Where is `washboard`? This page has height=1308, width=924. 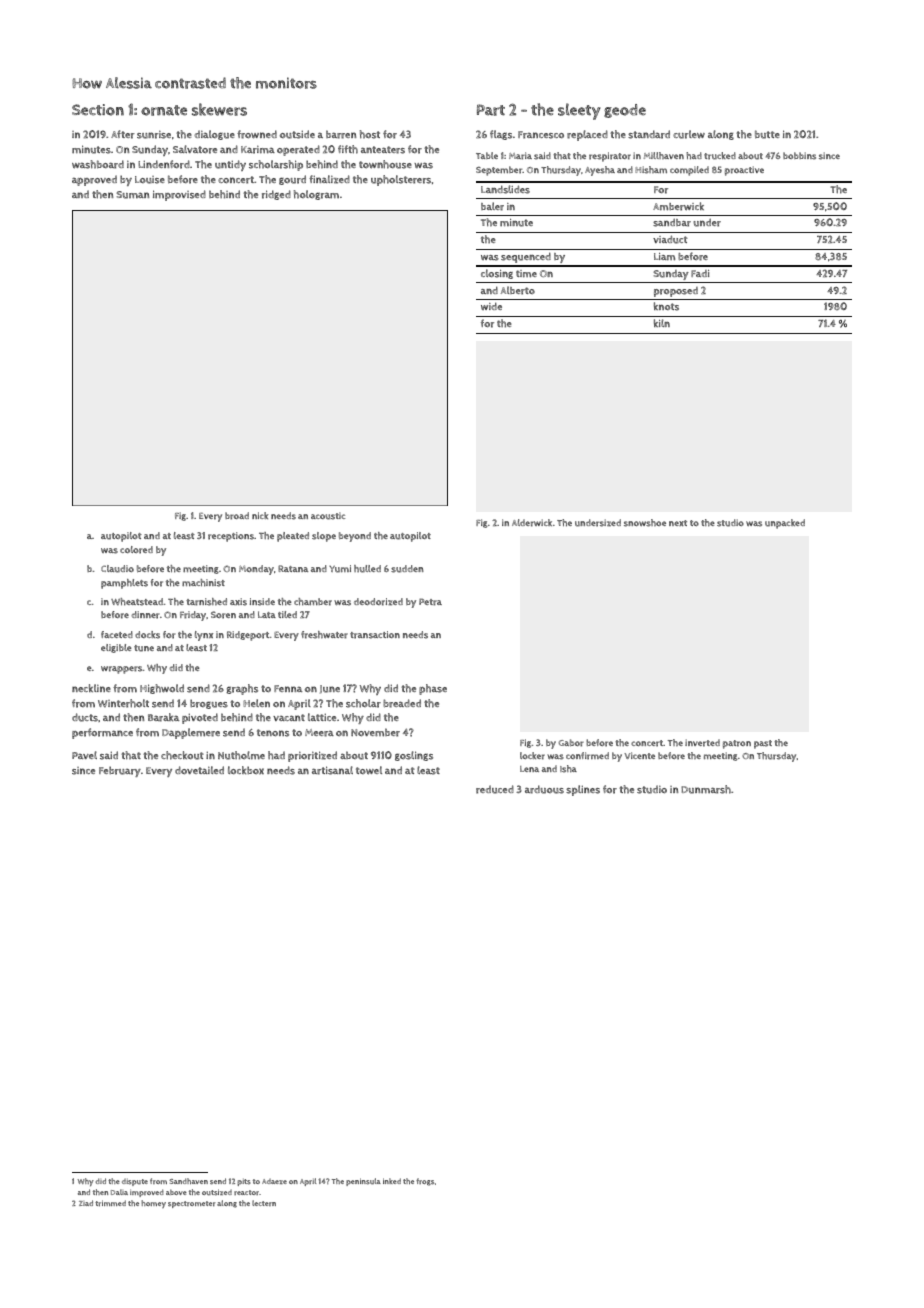 washboard is located at coordinates (98, 164).
